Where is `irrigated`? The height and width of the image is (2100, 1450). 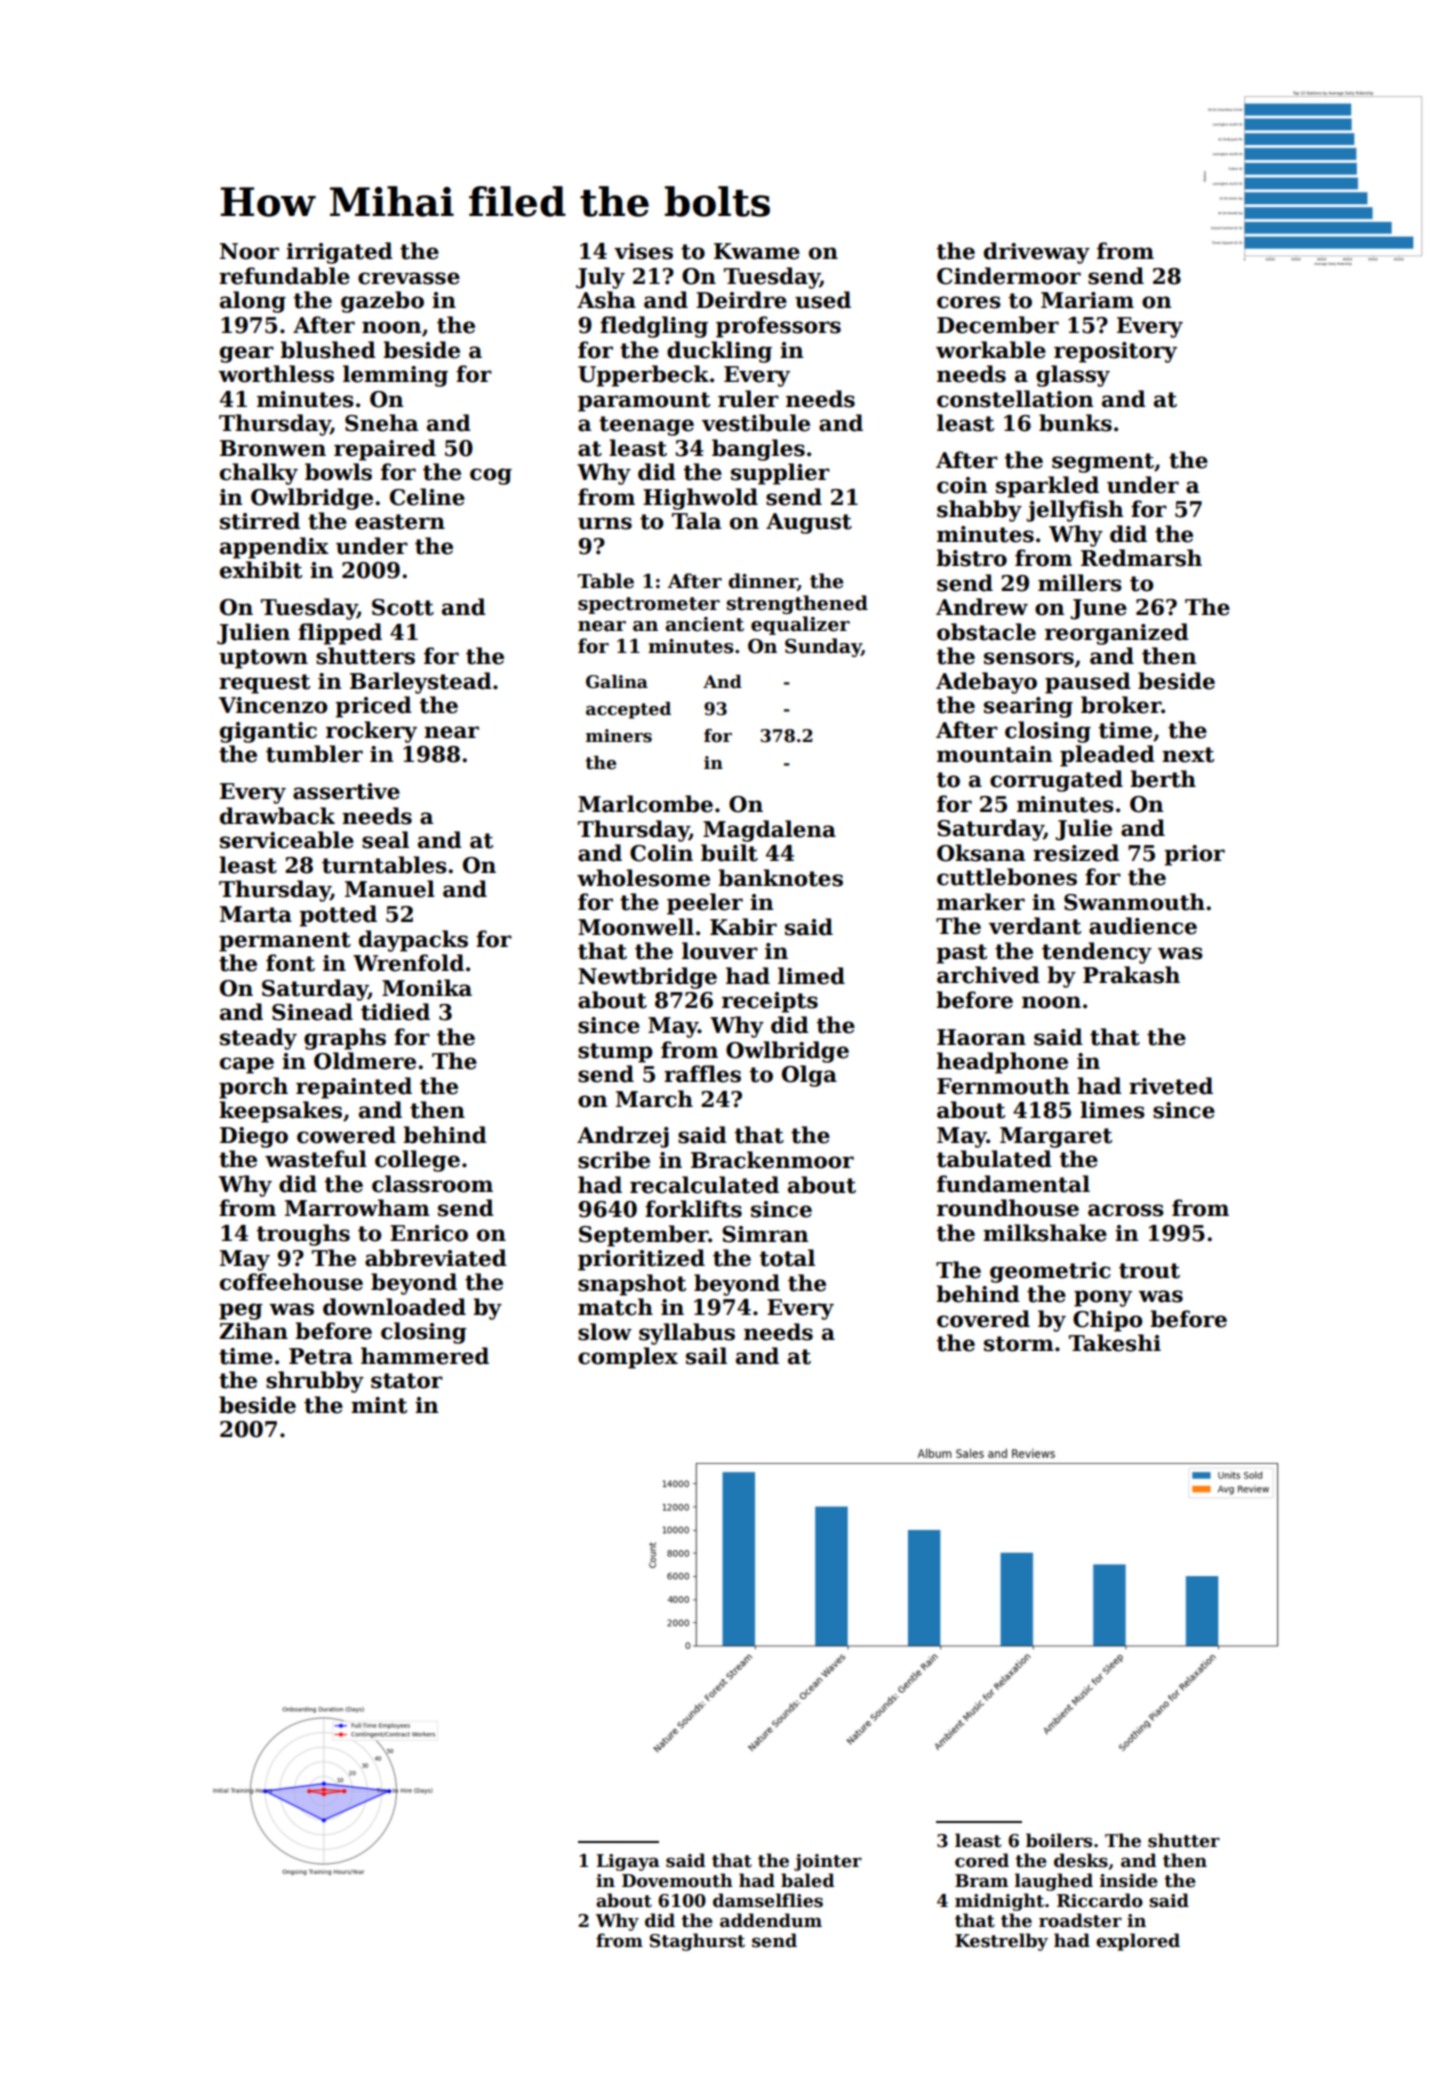 irrigated is located at coordinates (339, 253).
